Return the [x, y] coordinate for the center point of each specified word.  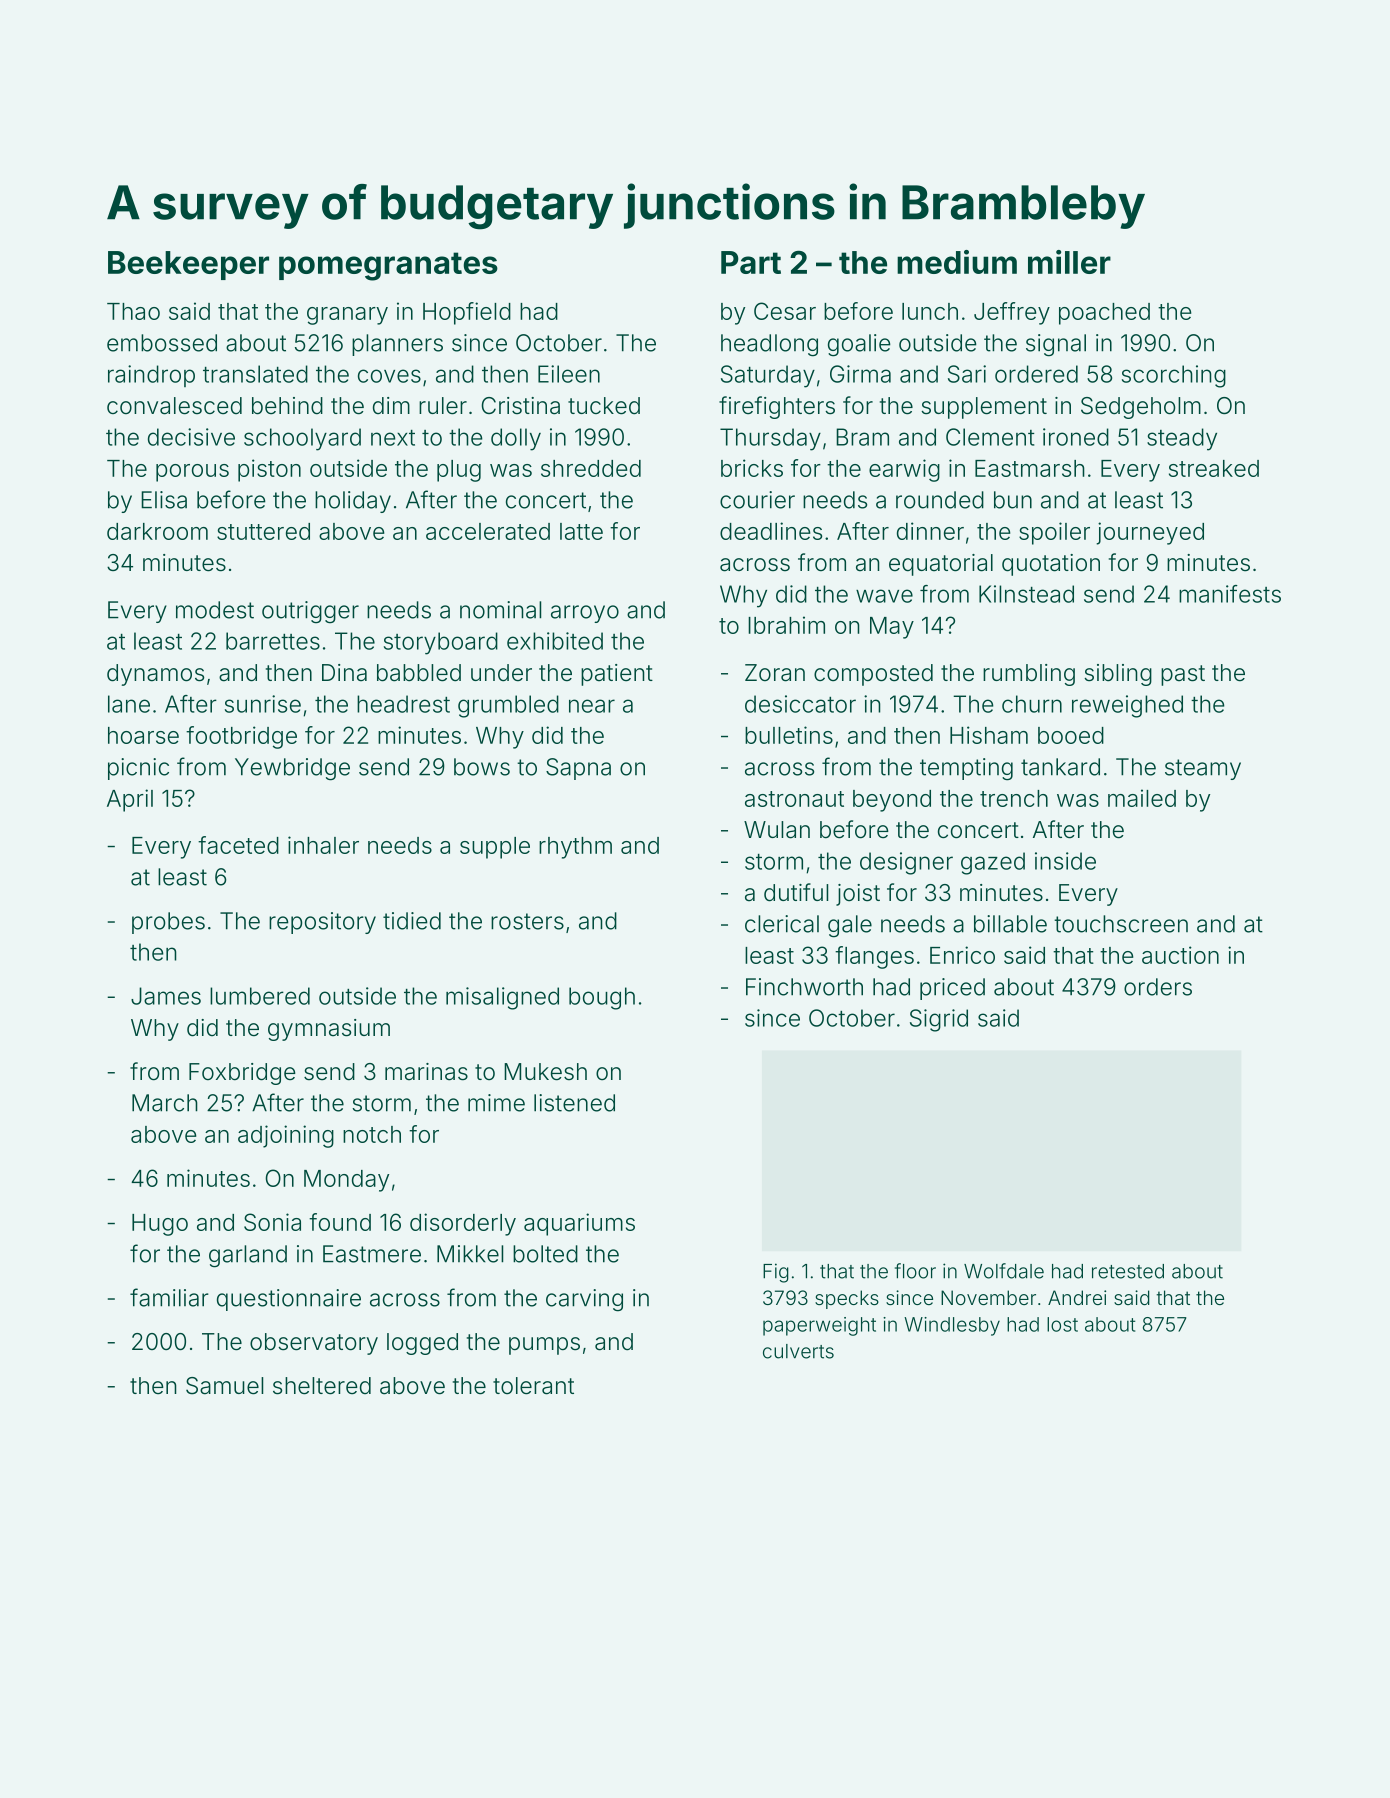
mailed [1142, 798]
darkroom [157, 531]
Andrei [1077, 1297]
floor [915, 1271]
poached [1104, 314]
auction [1180, 955]
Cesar [785, 311]
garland [248, 1256]
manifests [1230, 594]
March [165, 1103]
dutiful [796, 892]
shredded [591, 468]
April [130, 800]
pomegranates [388, 266]
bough [602, 998]
